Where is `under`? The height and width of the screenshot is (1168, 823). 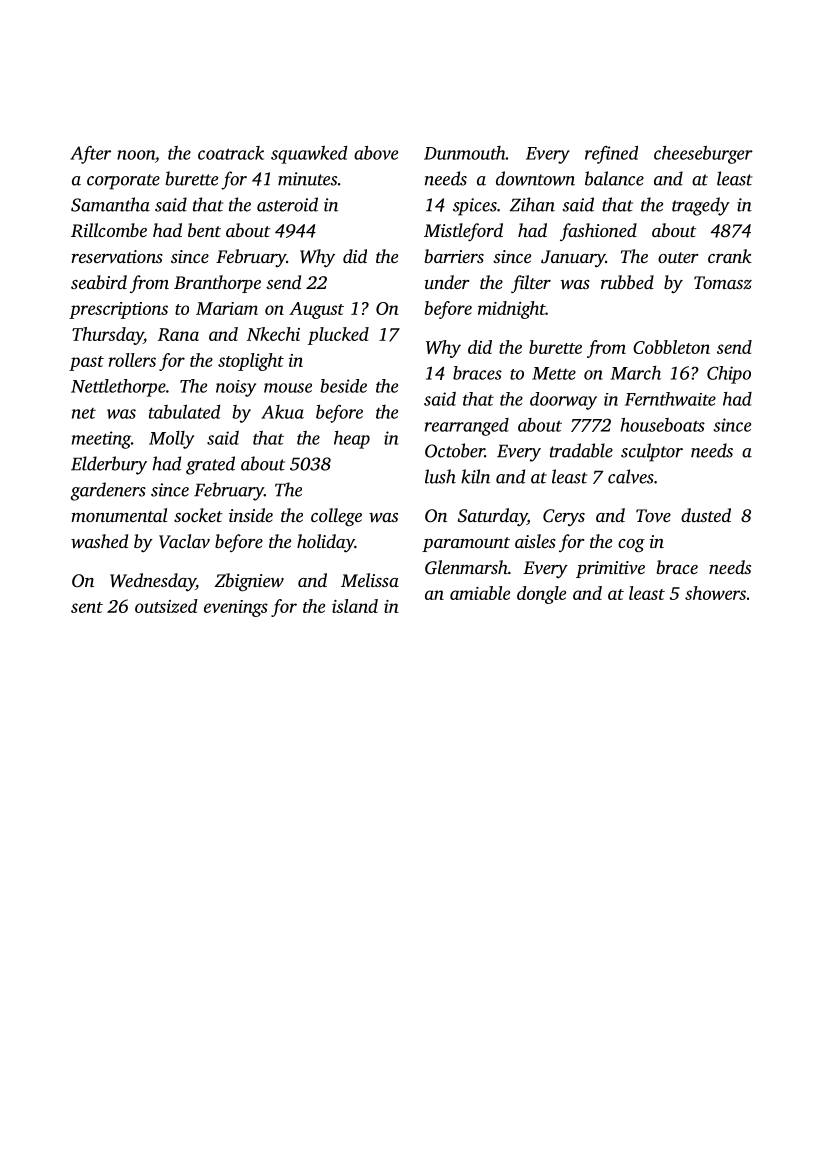 under is located at coordinates (447, 282).
